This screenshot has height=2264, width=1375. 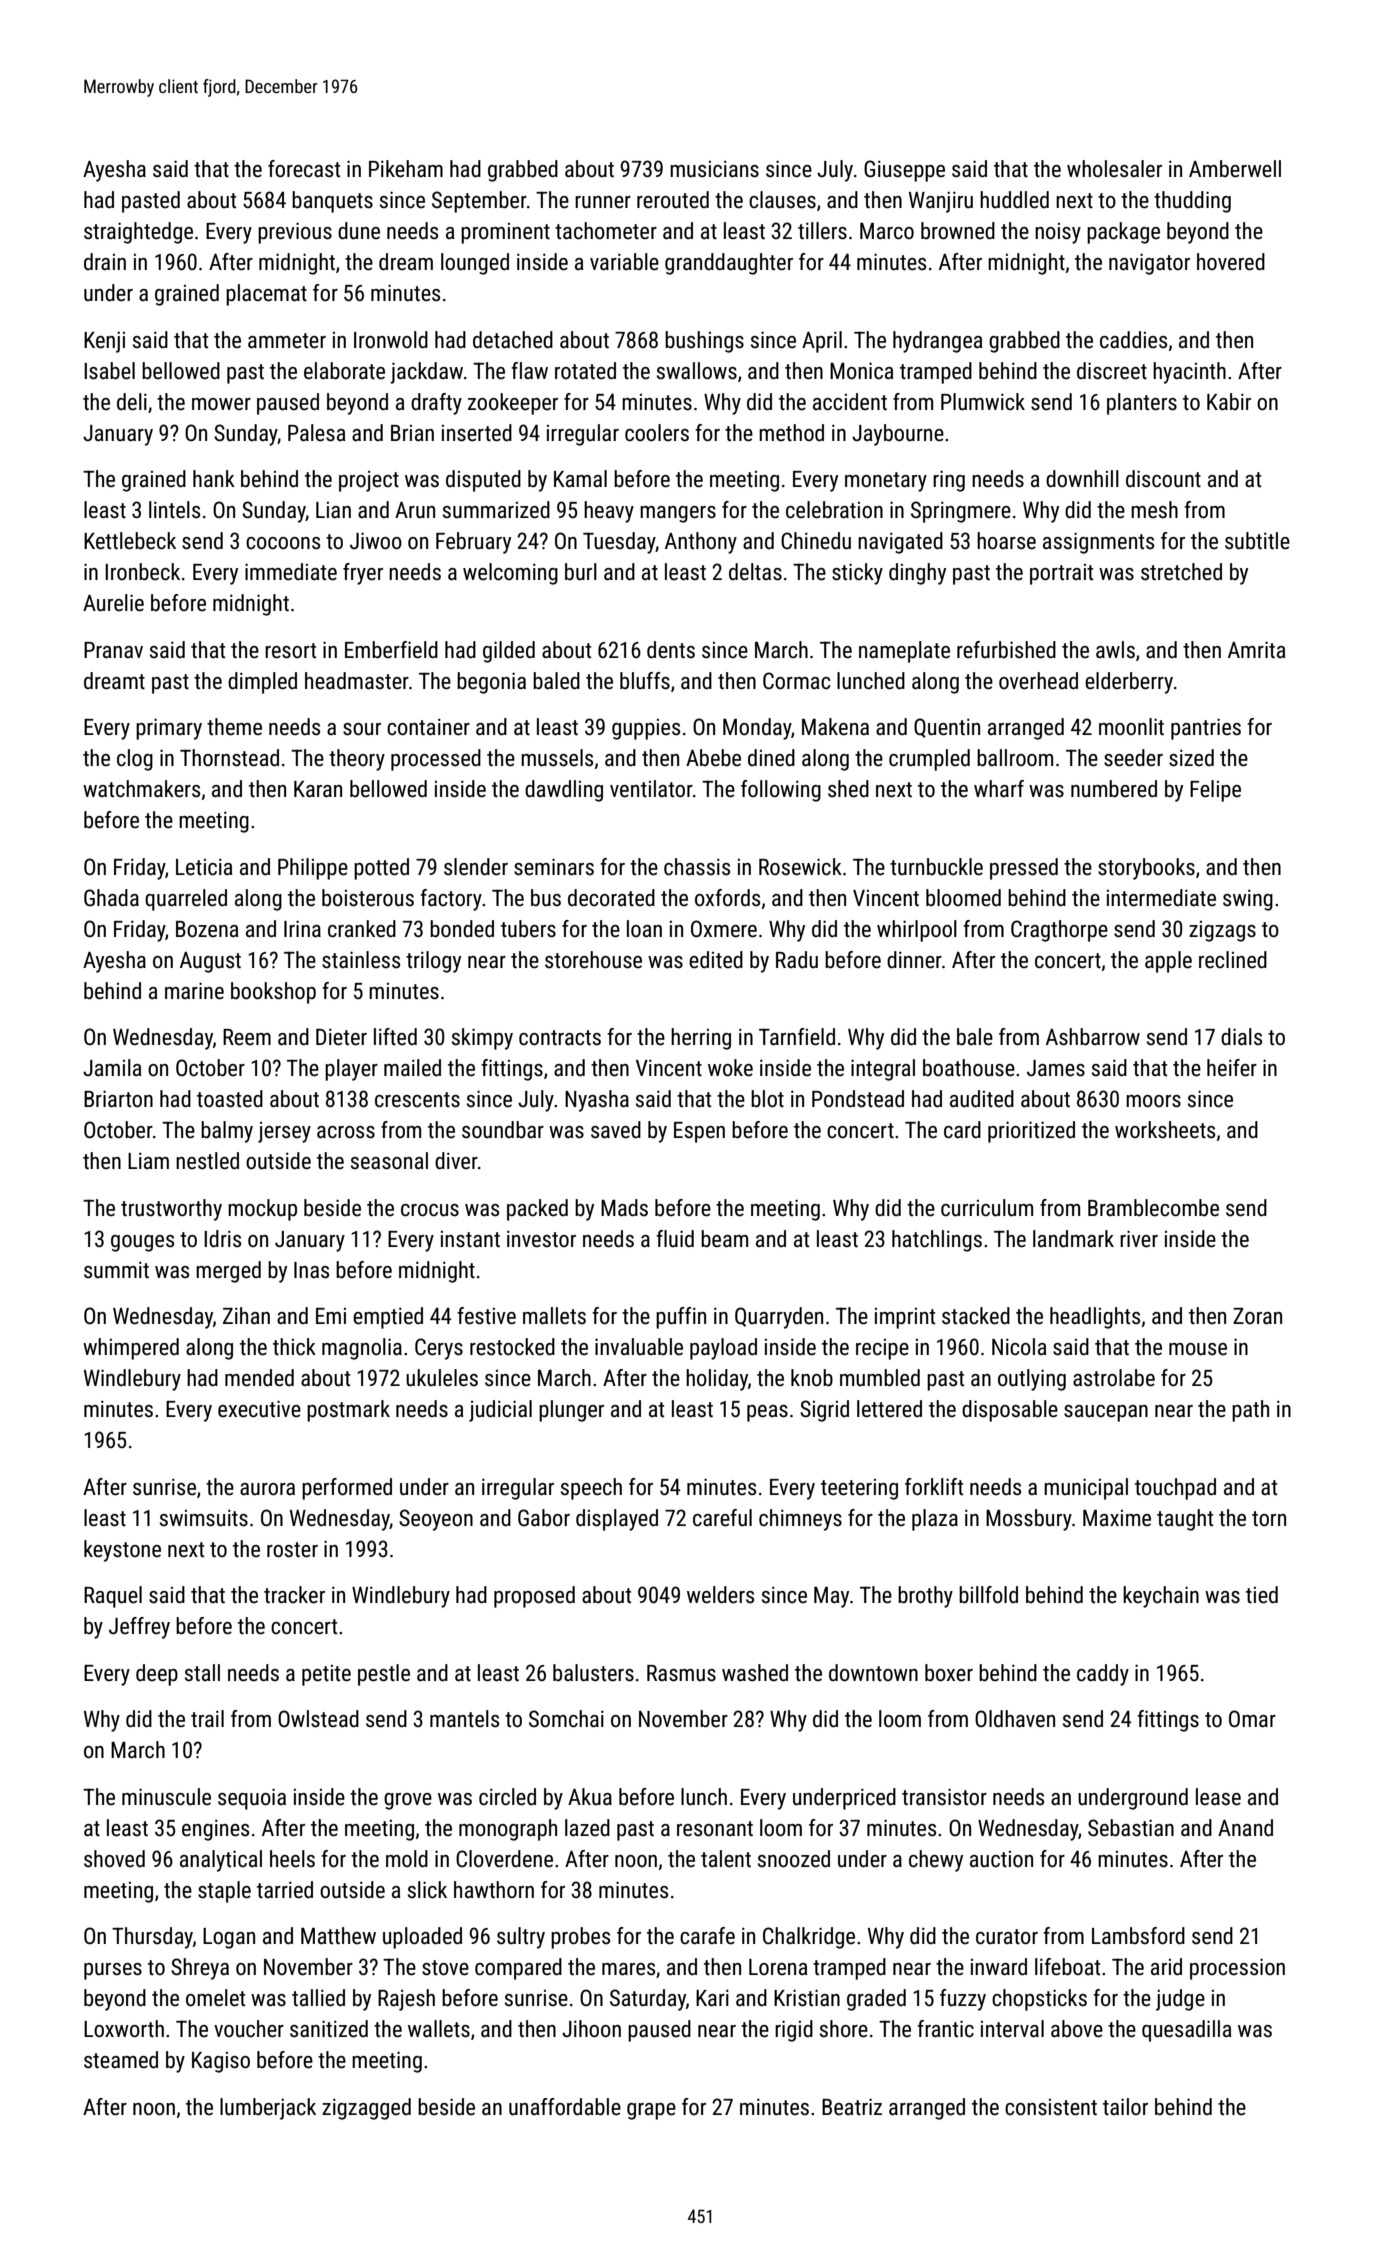 I want to click on method, so click(x=791, y=433).
